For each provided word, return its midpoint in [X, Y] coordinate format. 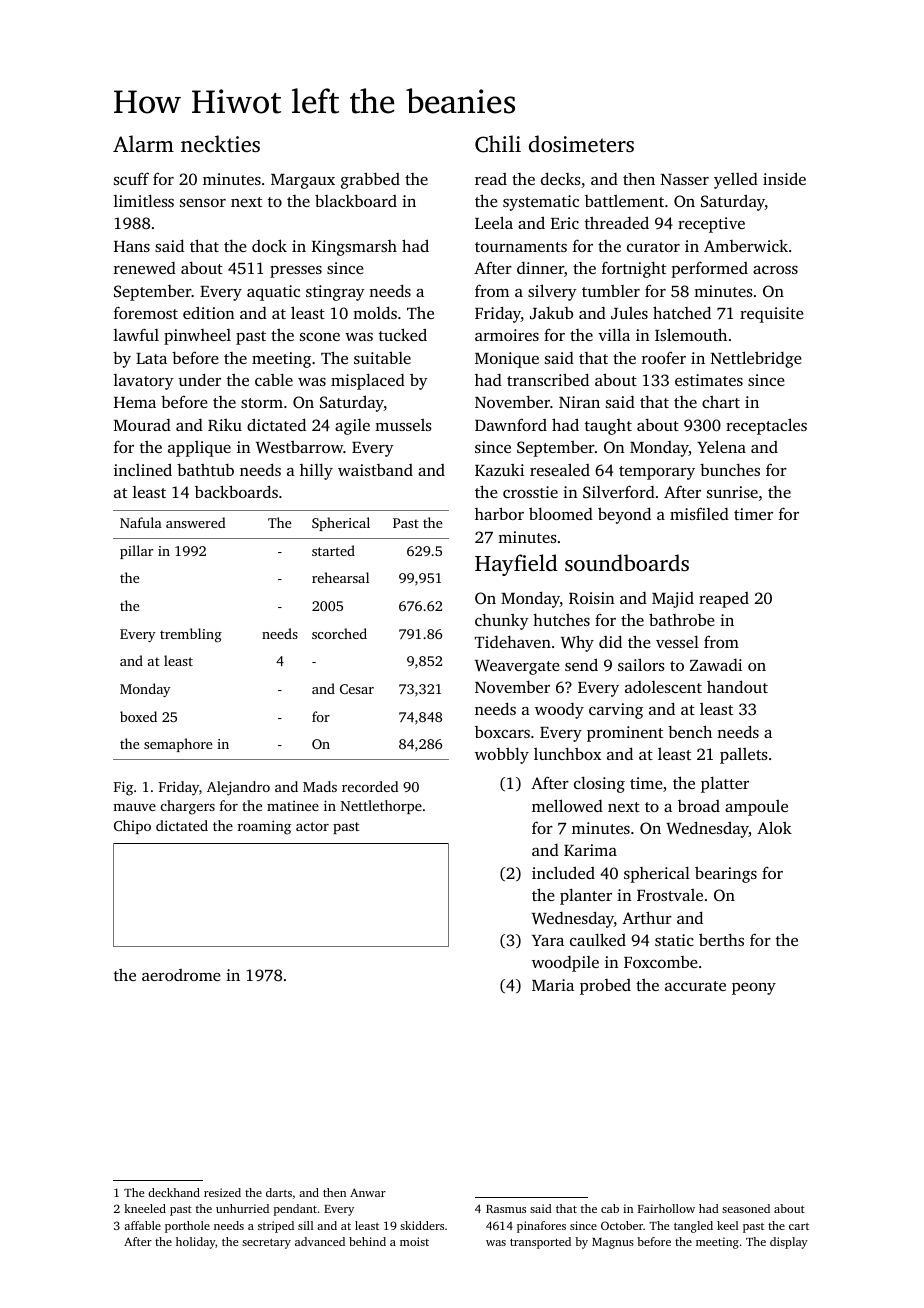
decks [561, 178]
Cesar [357, 689]
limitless [144, 200]
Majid [673, 600]
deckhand [174, 1192]
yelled [736, 181]
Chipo [132, 827]
